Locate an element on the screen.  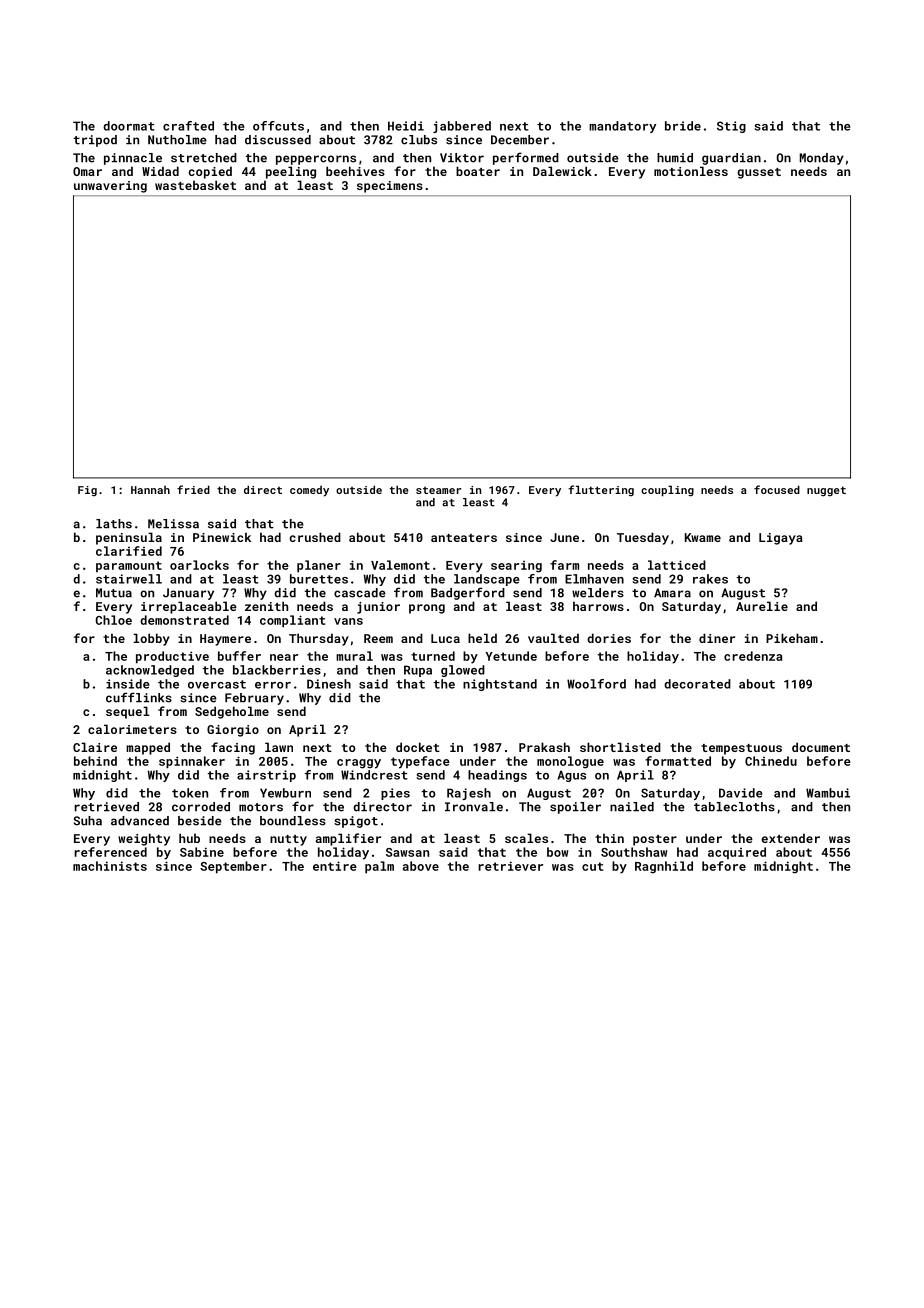
nugget is located at coordinates (826, 491).
